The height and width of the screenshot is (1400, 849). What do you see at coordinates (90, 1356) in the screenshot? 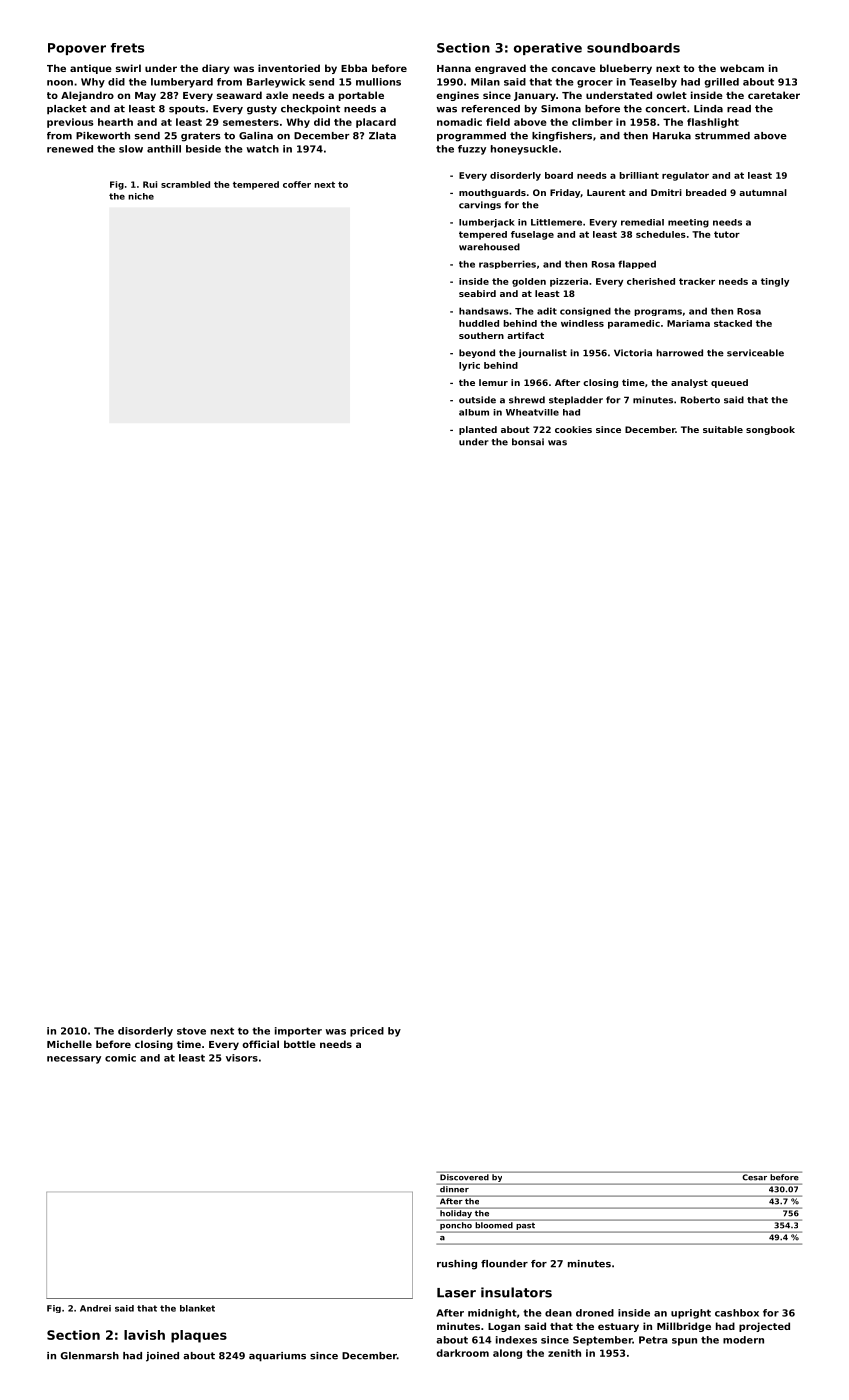
I see `Glenmarsh` at bounding box center [90, 1356].
